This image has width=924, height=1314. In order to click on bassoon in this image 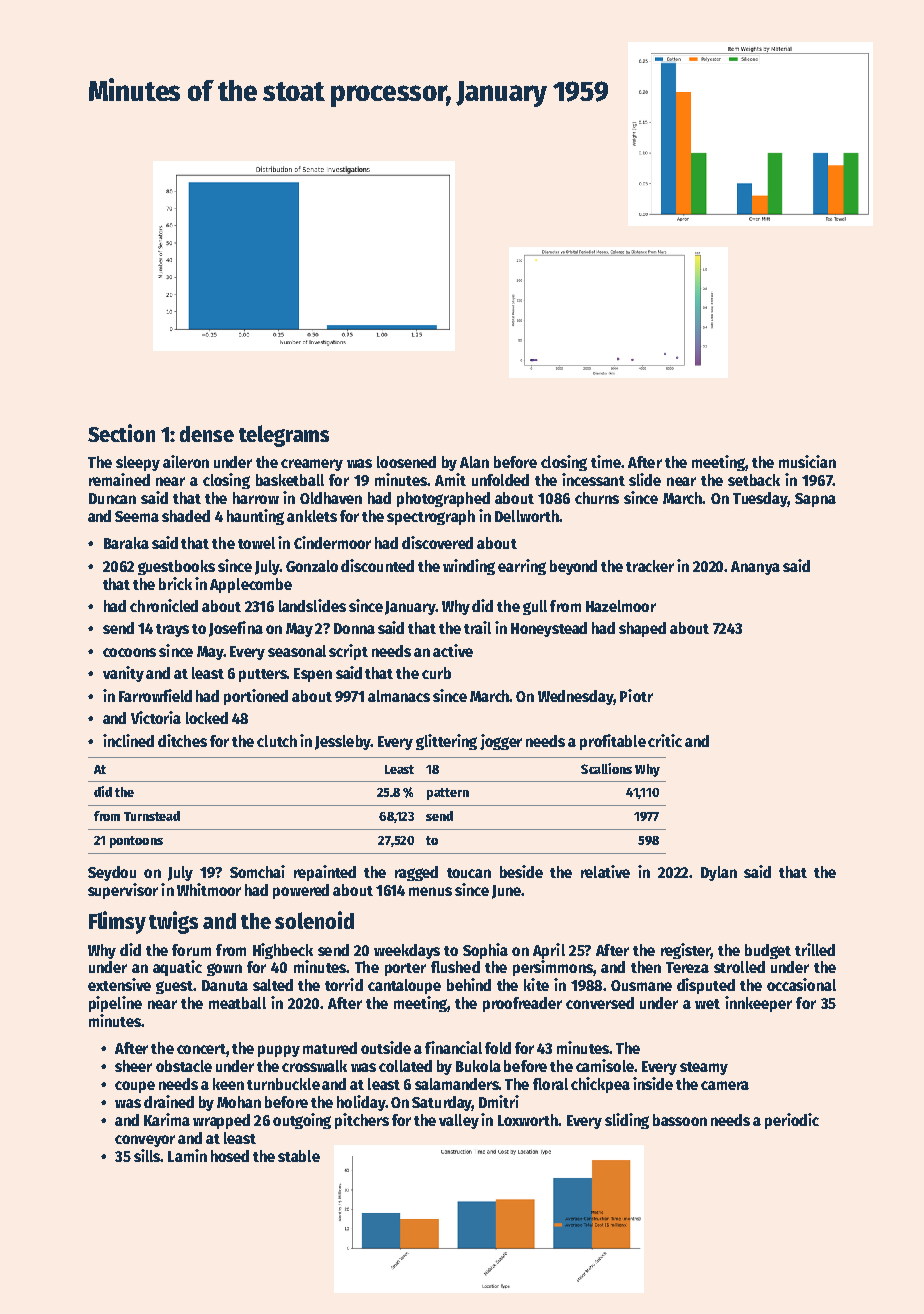, I will do `click(680, 1120)`.
